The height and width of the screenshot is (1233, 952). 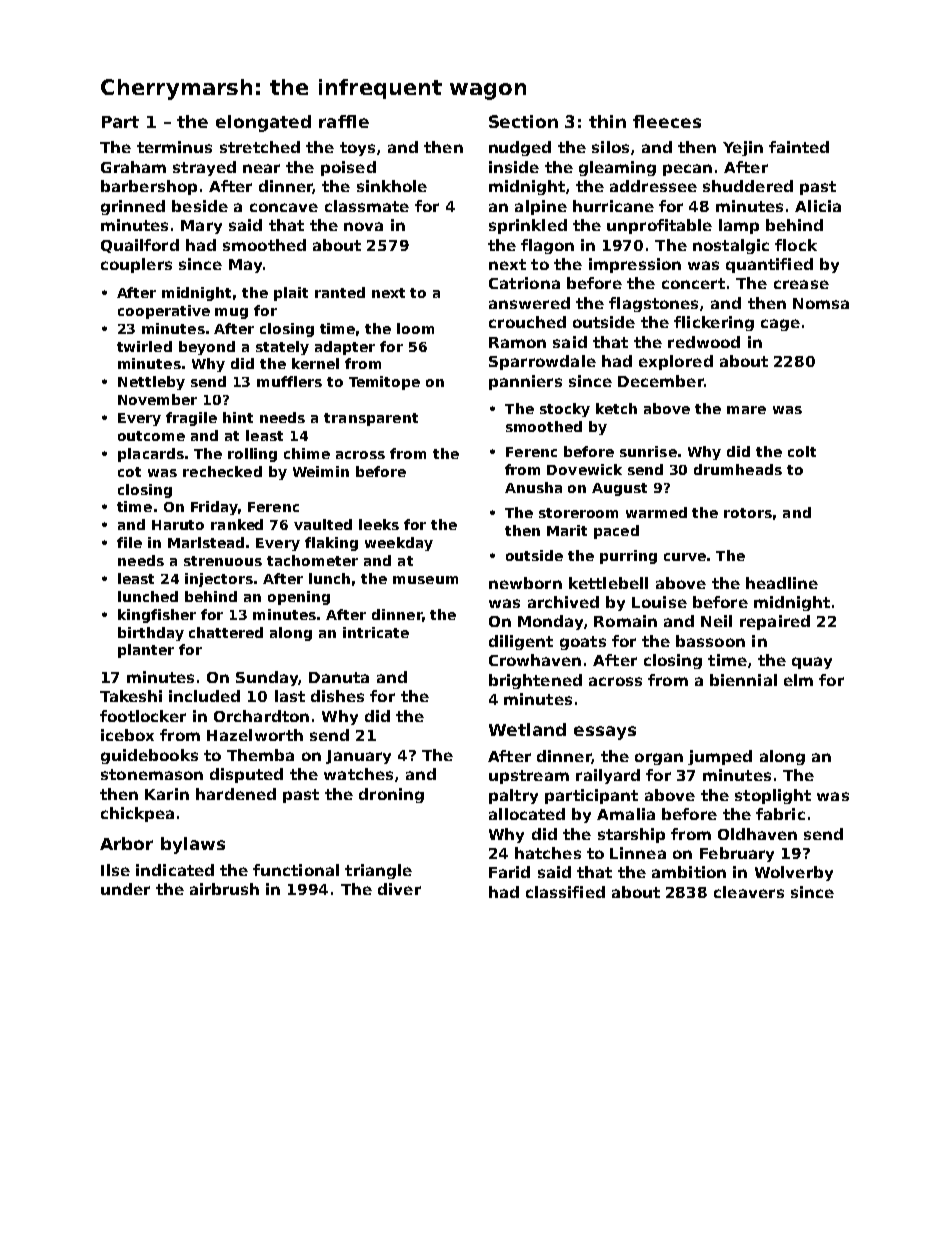 What do you see at coordinates (224, 889) in the screenshot?
I see `airbrush` at bounding box center [224, 889].
